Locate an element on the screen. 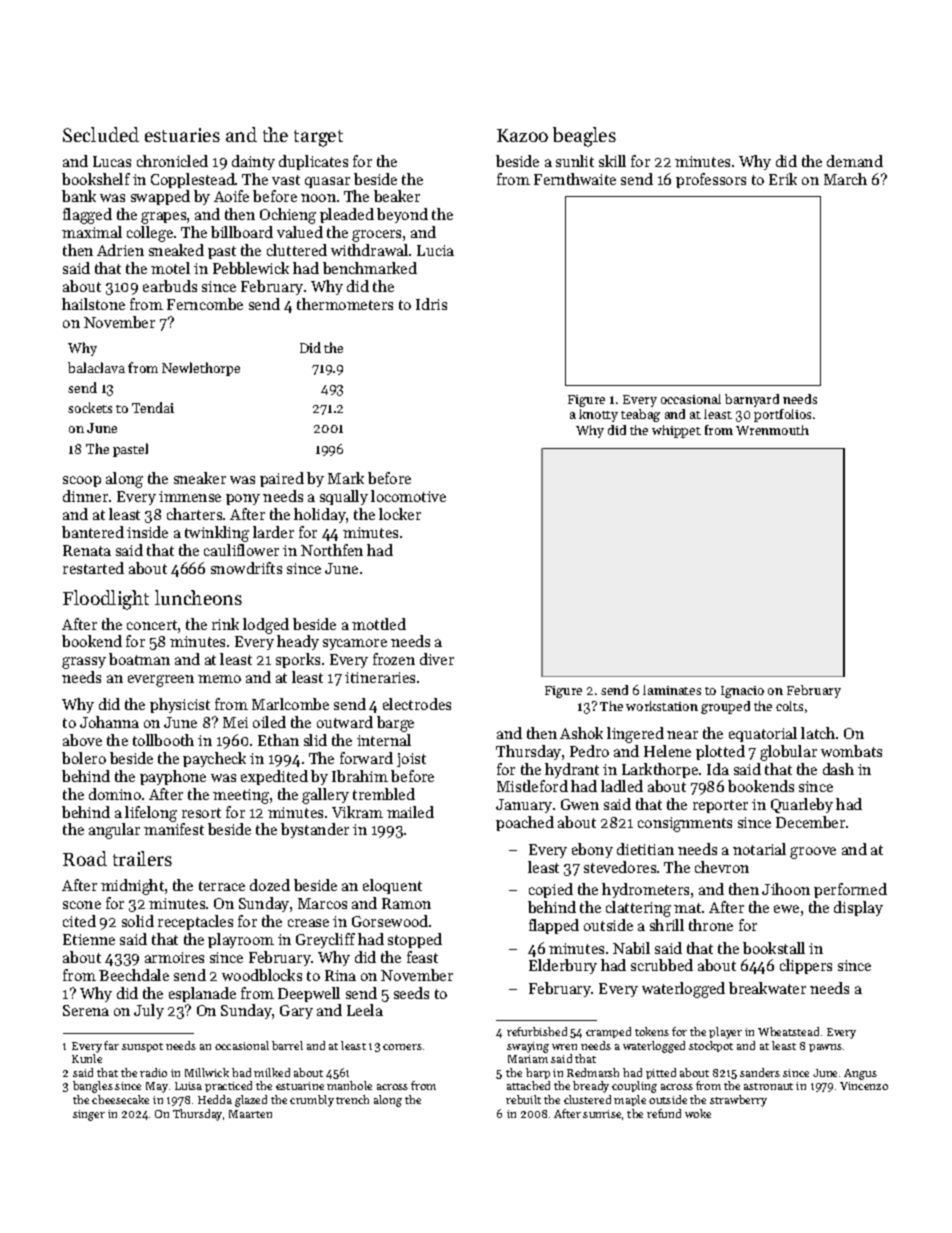 This screenshot has height=1233, width=952. Newlethorpe is located at coordinates (201, 369).
